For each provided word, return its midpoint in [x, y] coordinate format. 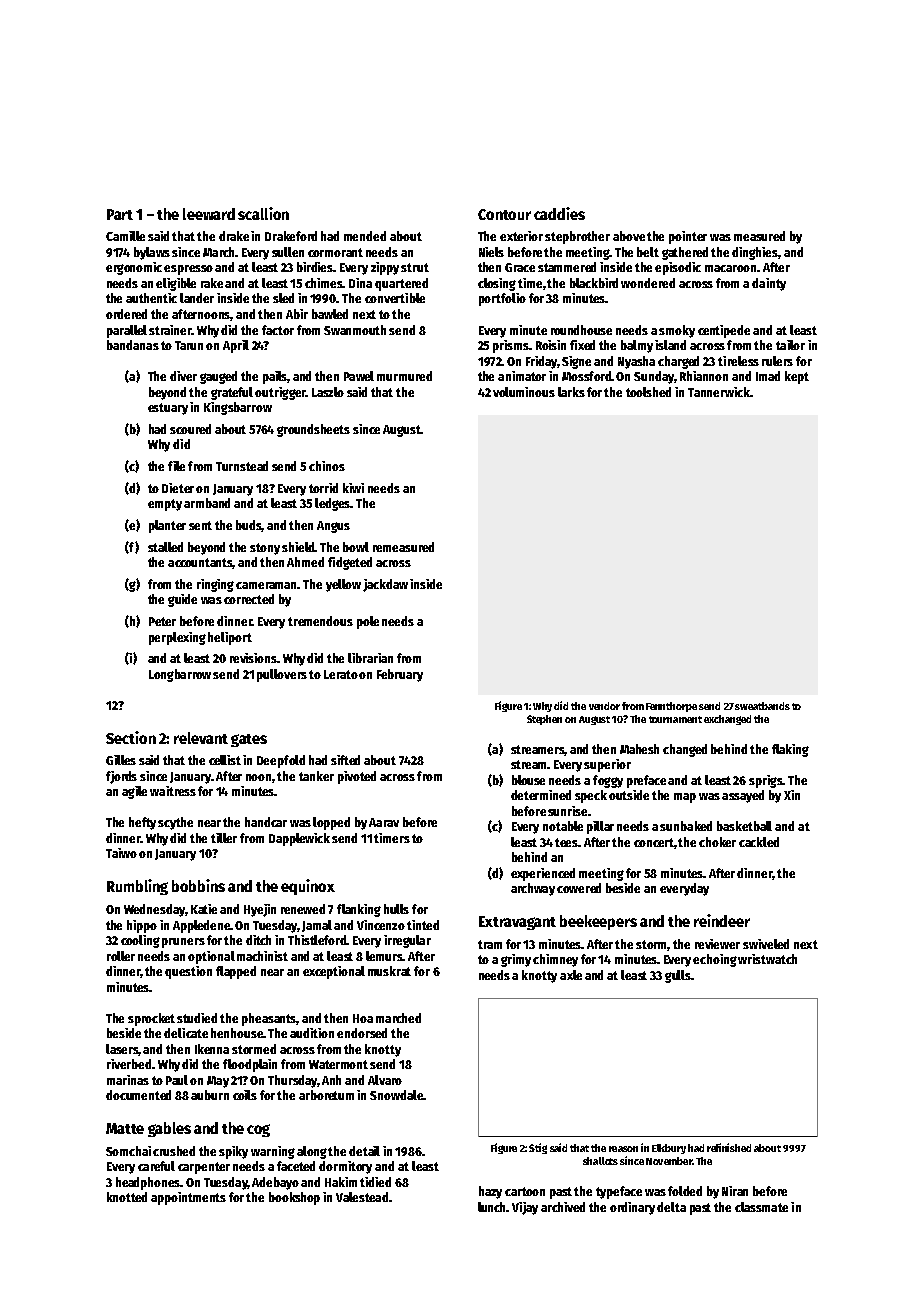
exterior [521, 236]
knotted [127, 1197]
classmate [761, 1207]
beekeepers [598, 922]
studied [197, 1018]
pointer [688, 237]
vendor [604, 706]
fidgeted [350, 563]
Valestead [362, 1197]
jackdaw [385, 585]
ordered [126, 314]
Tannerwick [719, 392]
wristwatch [767, 959]
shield [298, 547]
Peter [162, 621]
